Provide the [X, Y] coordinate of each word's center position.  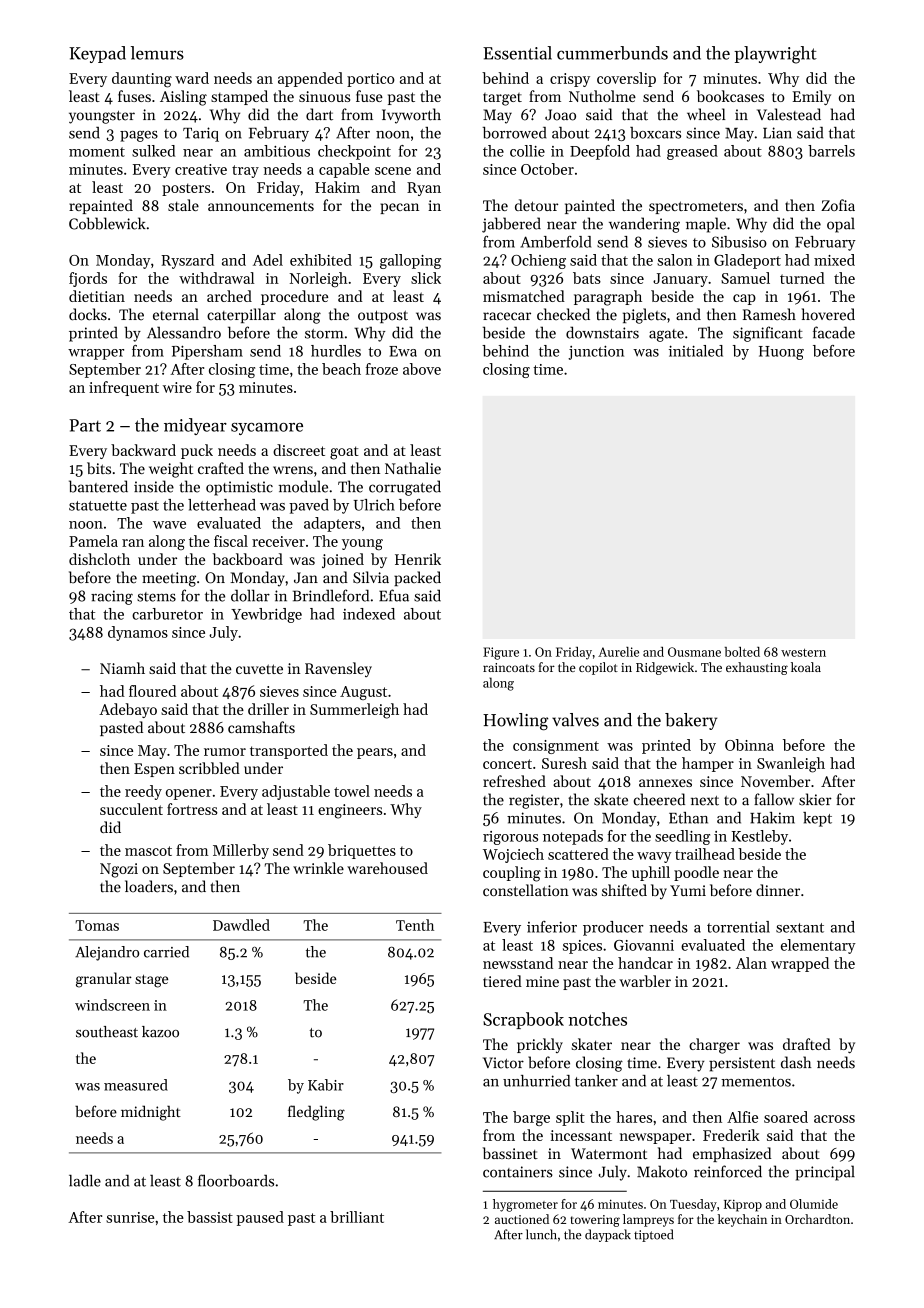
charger [714, 1046]
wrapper [96, 354]
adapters [332, 524]
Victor [503, 1063]
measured [136, 1085]
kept [817, 819]
